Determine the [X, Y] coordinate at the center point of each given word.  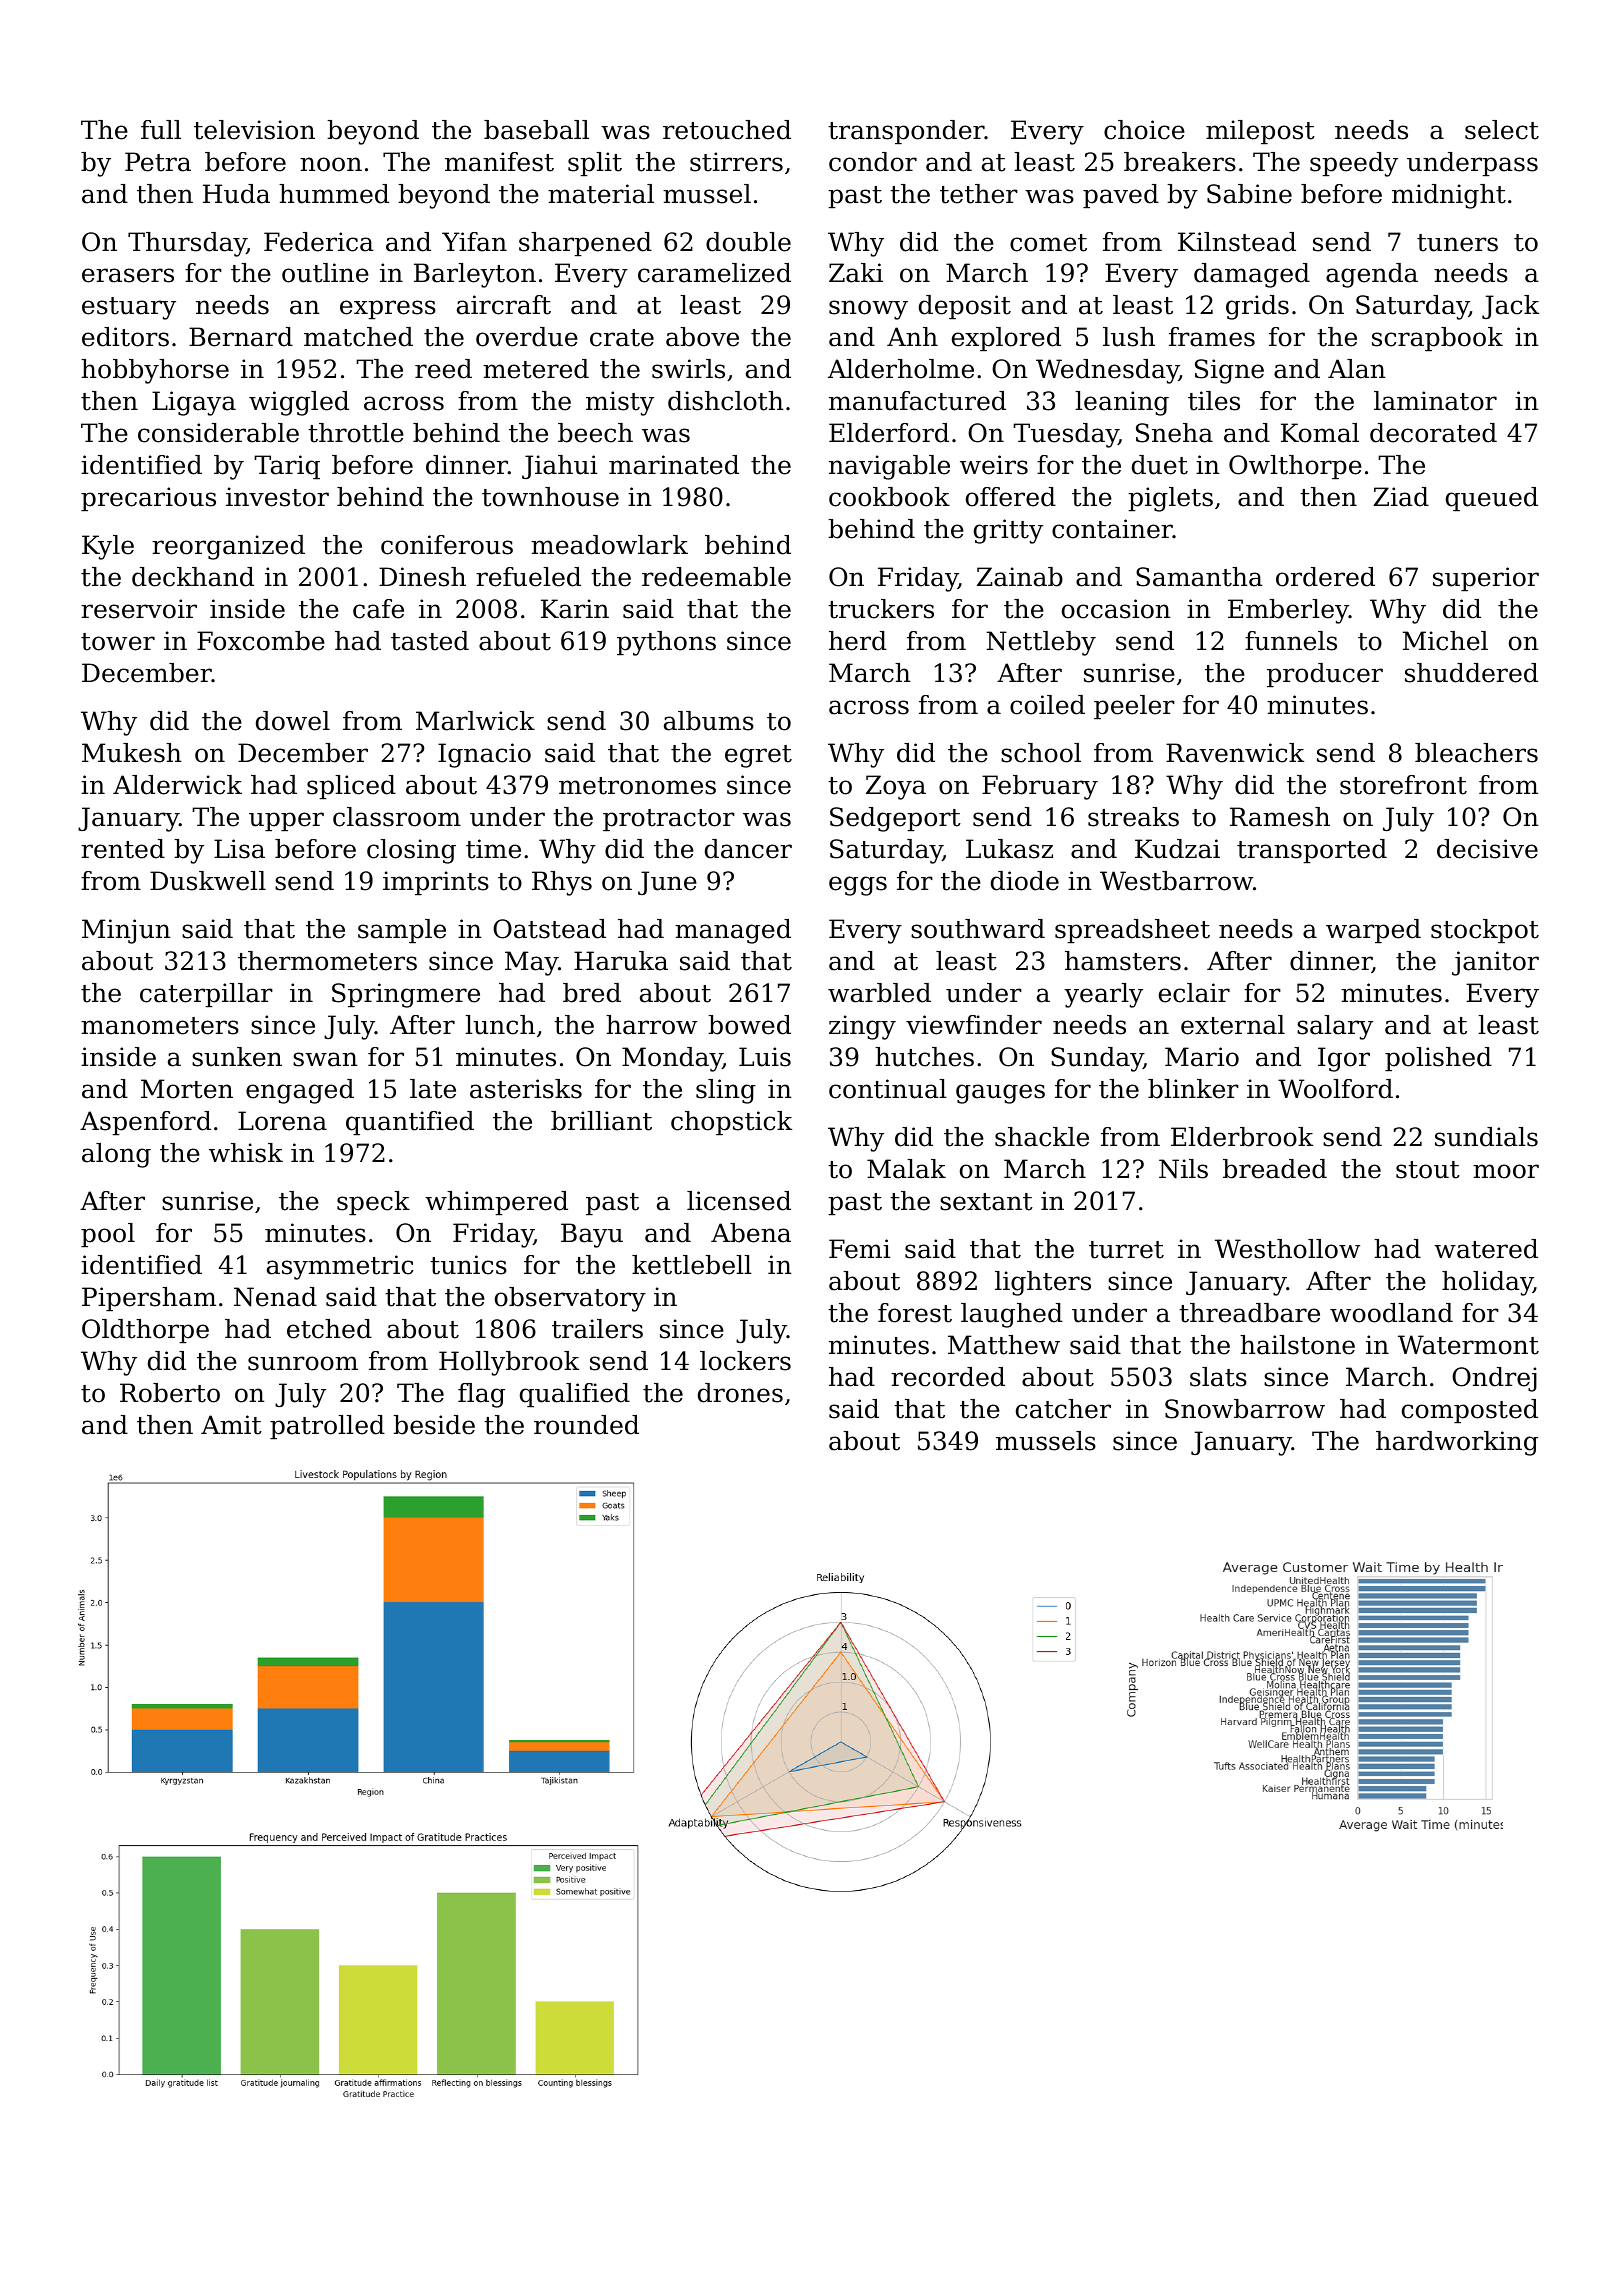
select [1502, 130]
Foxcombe [261, 641]
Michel [1445, 641]
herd [858, 641]
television [254, 130]
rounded [586, 1425]
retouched [727, 130]
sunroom [303, 1363]
